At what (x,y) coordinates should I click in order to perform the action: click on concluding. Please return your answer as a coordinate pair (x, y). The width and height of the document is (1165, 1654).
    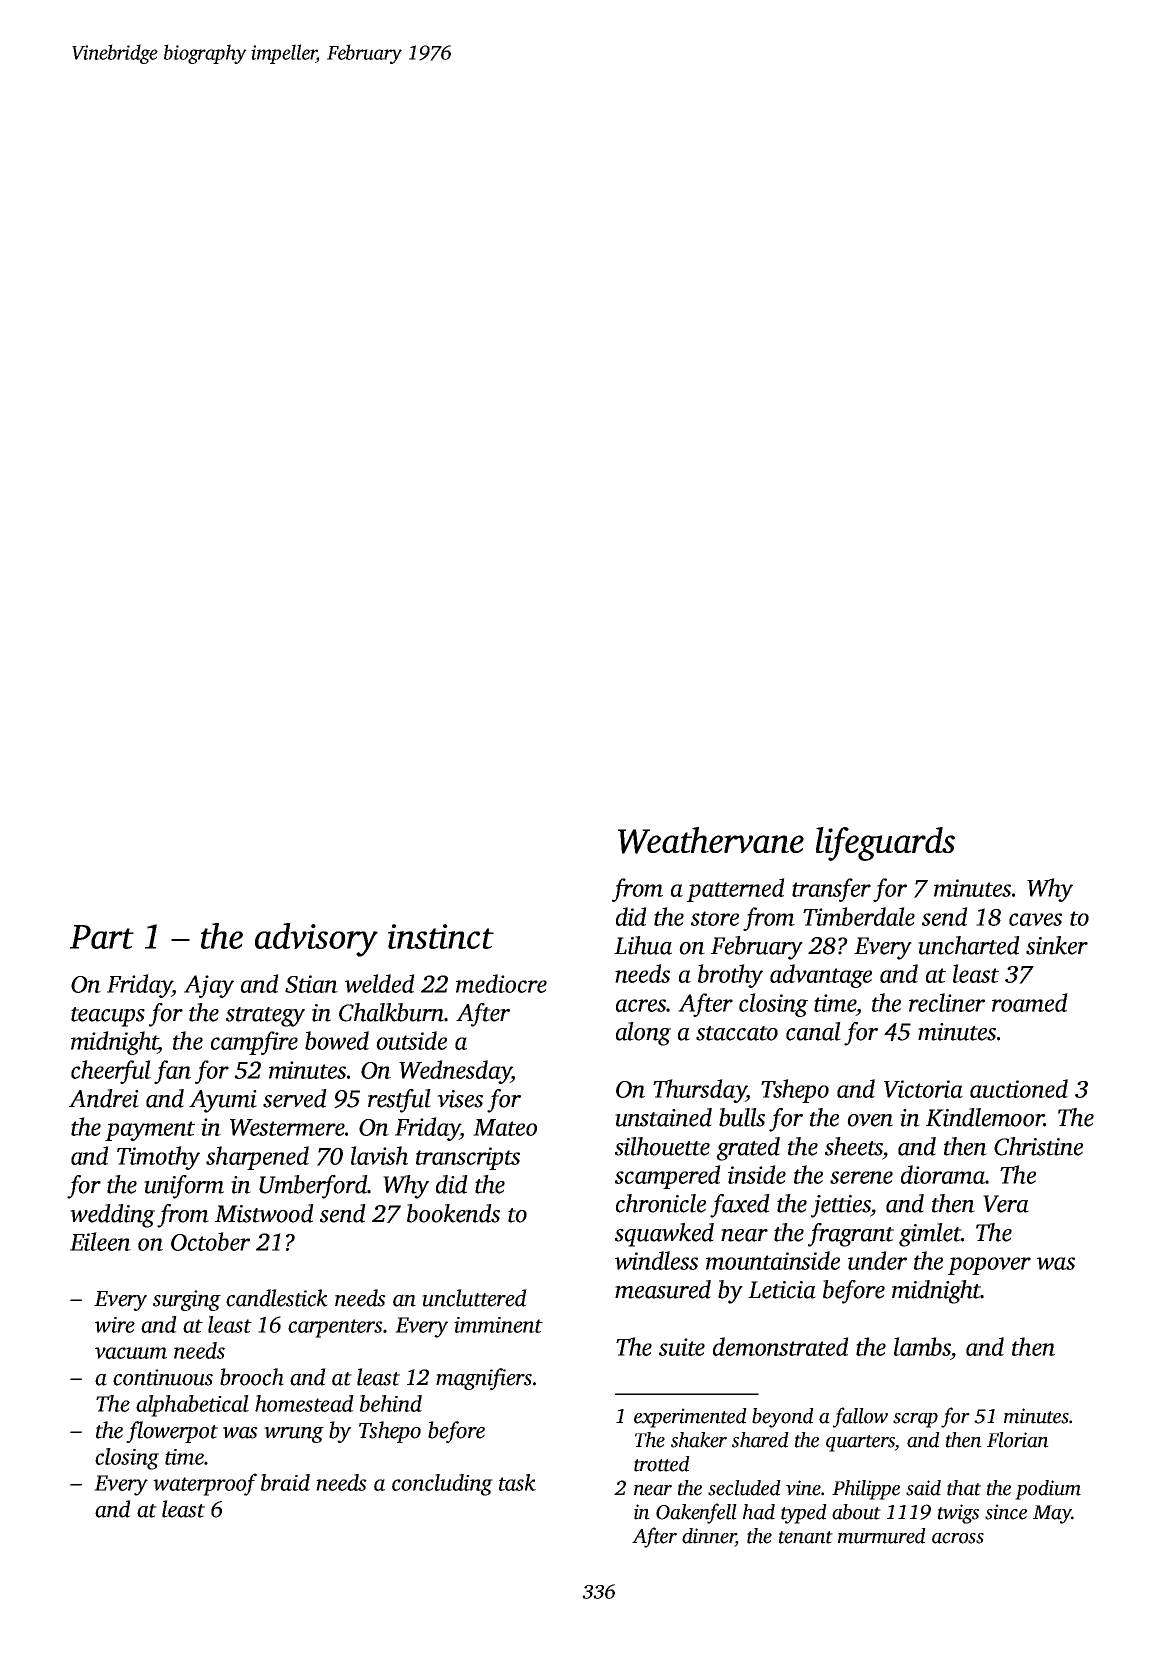
    Looking at the image, I should click on (442, 1485).
